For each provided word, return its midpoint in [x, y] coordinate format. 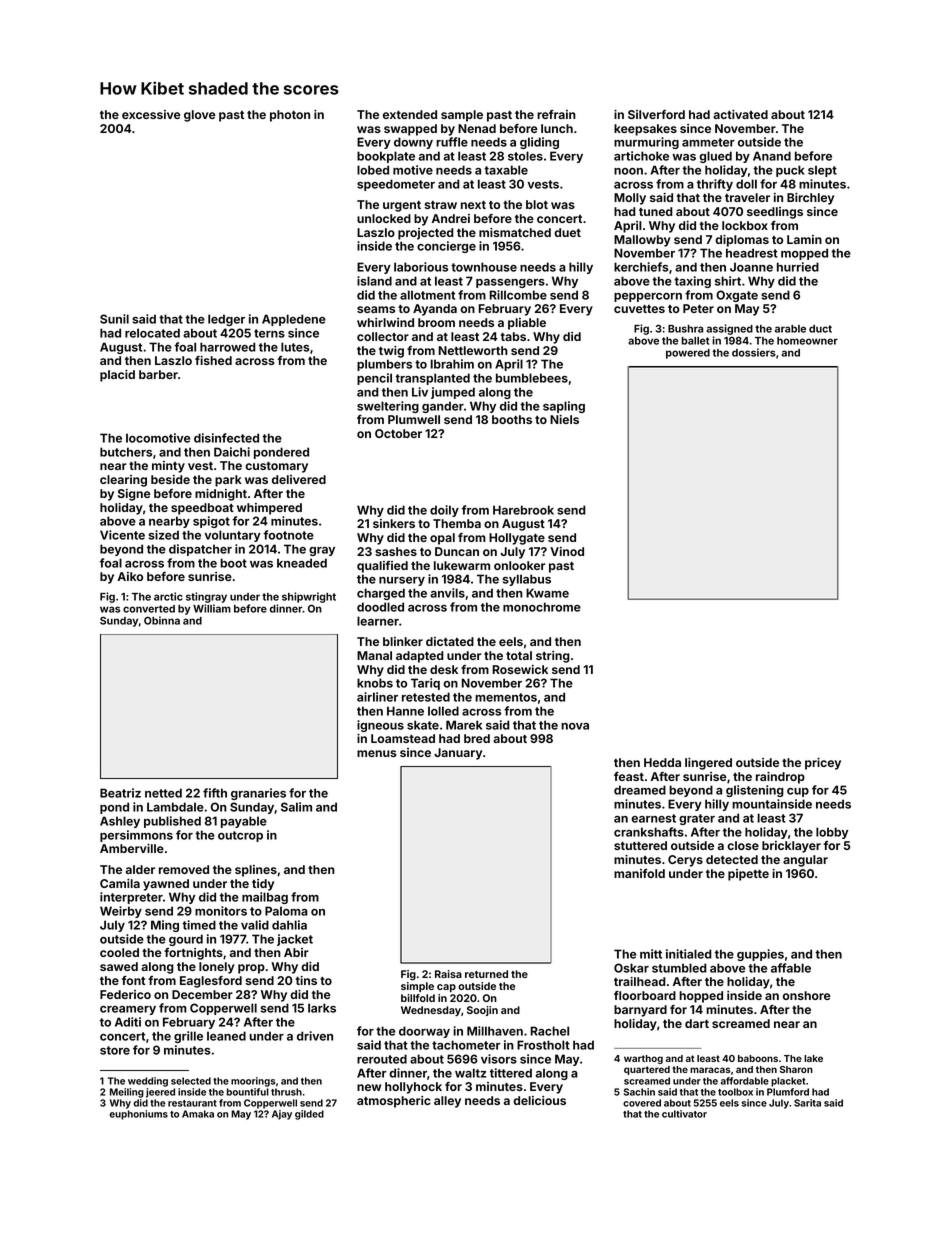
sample [462, 116]
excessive [151, 114]
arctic [168, 596]
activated [740, 114]
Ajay [282, 1115]
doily [444, 511]
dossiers [754, 352]
